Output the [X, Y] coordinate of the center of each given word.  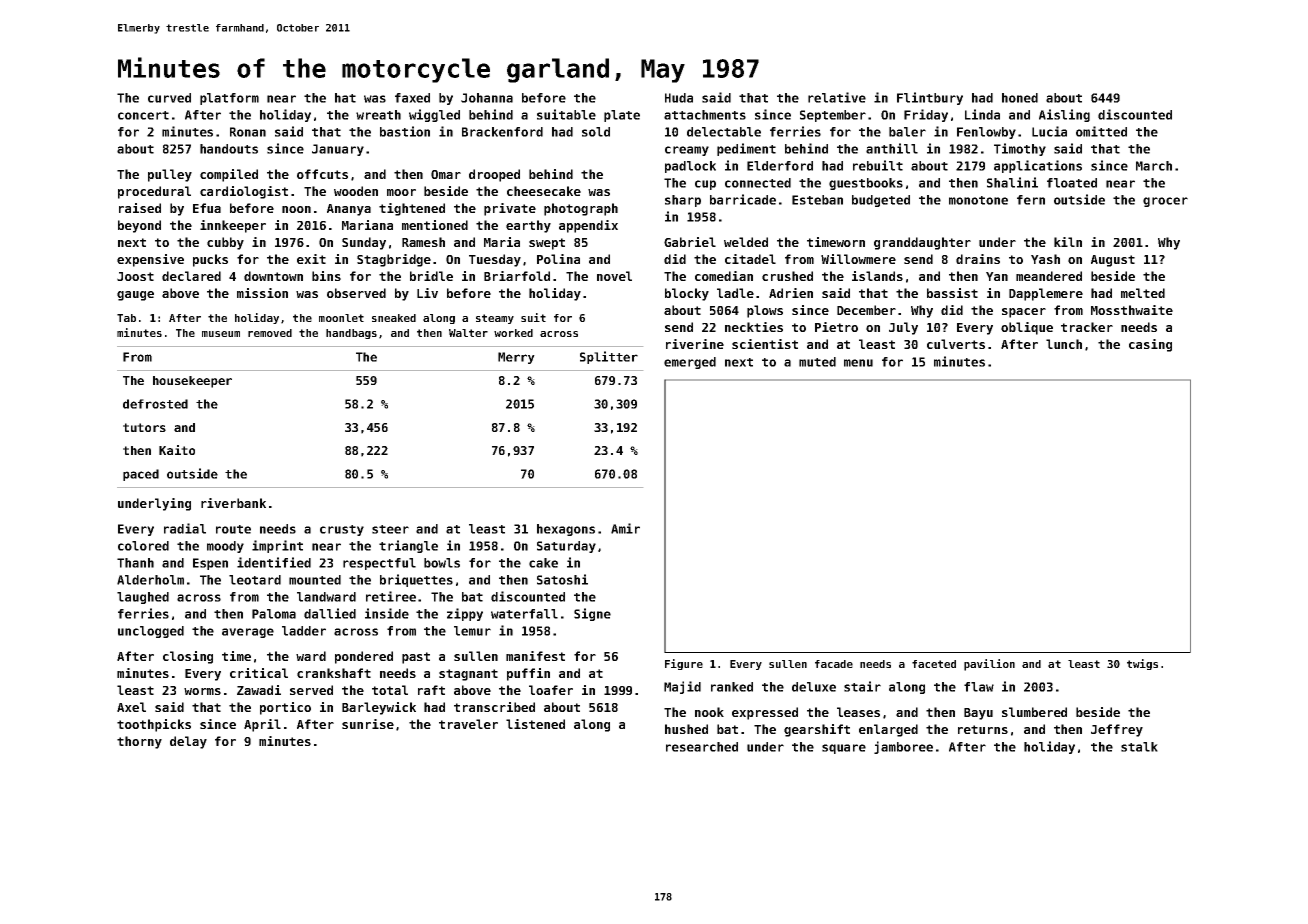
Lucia [1049, 131]
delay [188, 742]
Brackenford [502, 132]
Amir [625, 528]
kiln [1068, 242]
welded [746, 242]
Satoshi [562, 579]
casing [1150, 345]
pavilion [989, 665]
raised [140, 208]
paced [141, 475]
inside [387, 613]
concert [143, 115]
